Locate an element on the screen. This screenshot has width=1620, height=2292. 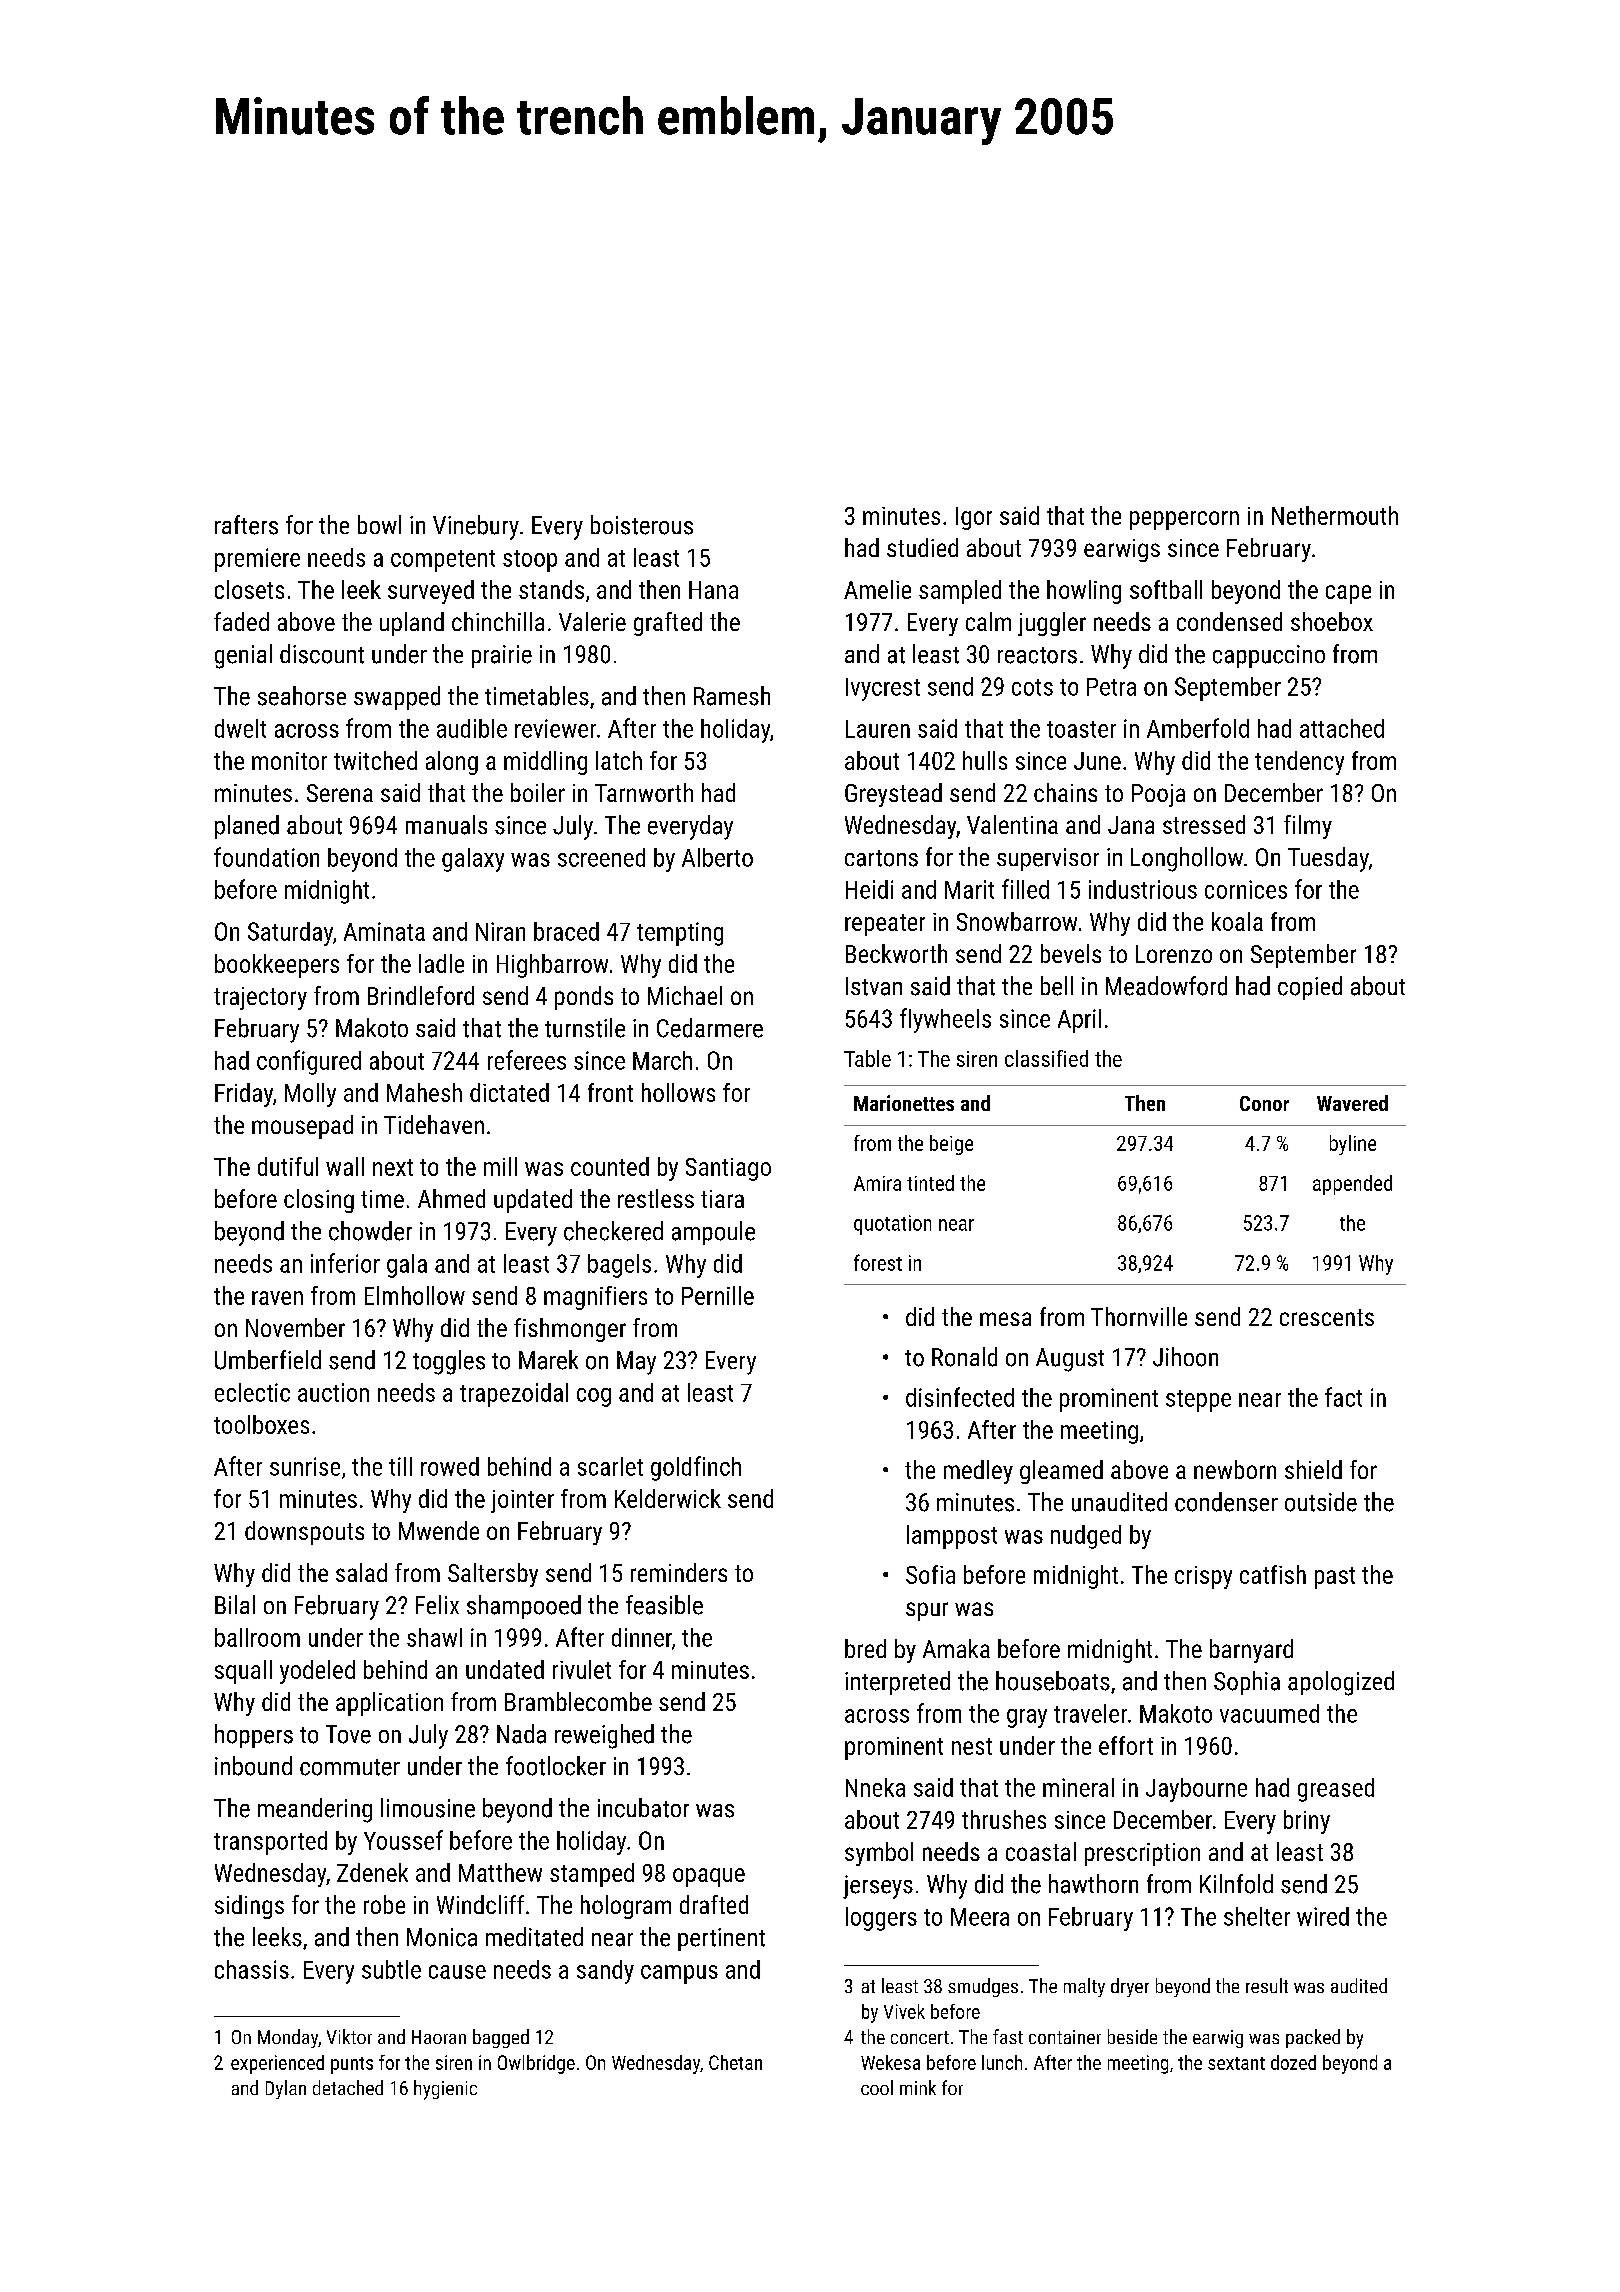
hygienic is located at coordinates (445, 2090).
